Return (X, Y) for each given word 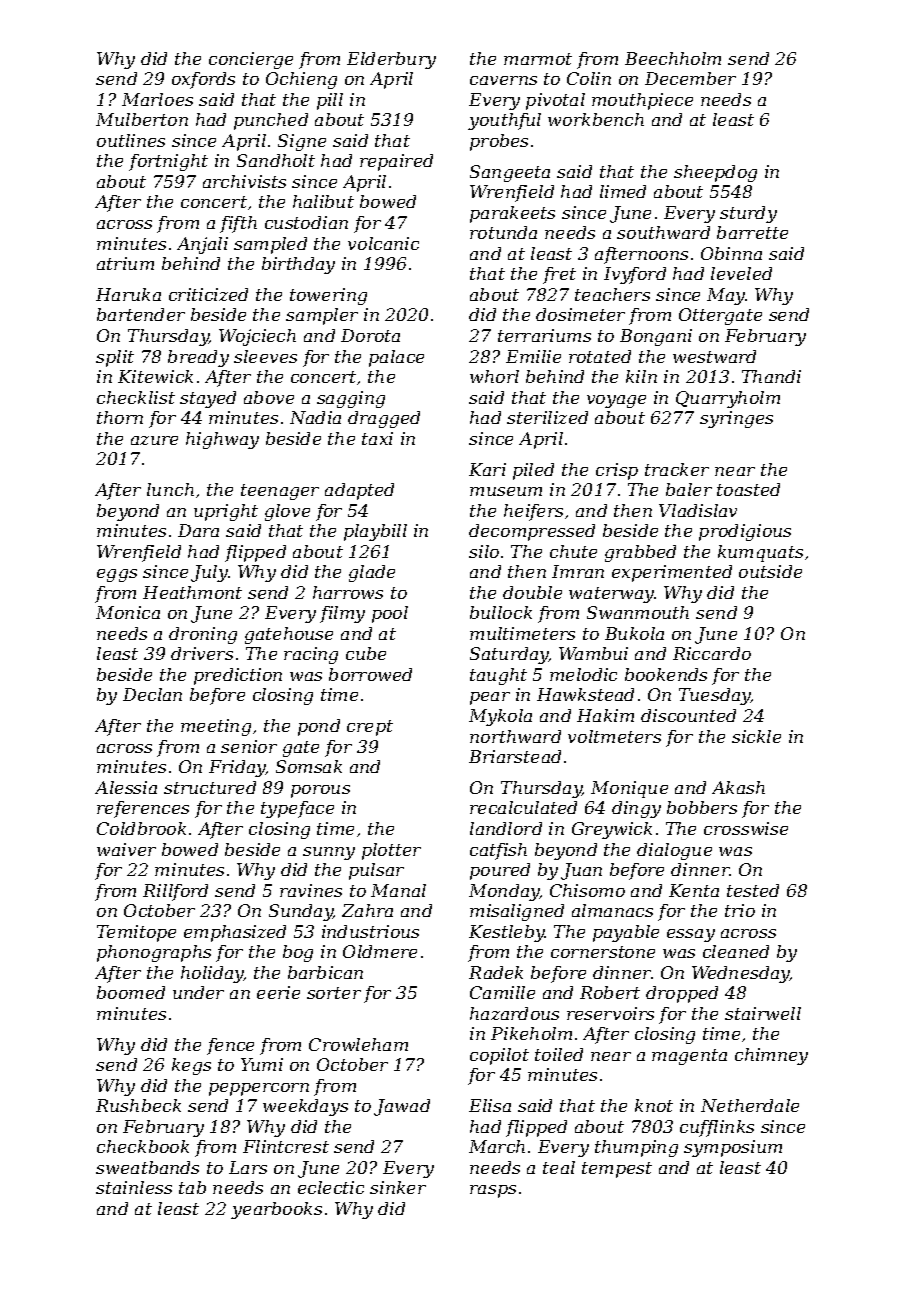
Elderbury (391, 60)
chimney (771, 1056)
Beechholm (673, 58)
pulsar (376, 871)
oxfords (203, 80)
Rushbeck (138, 1105)
